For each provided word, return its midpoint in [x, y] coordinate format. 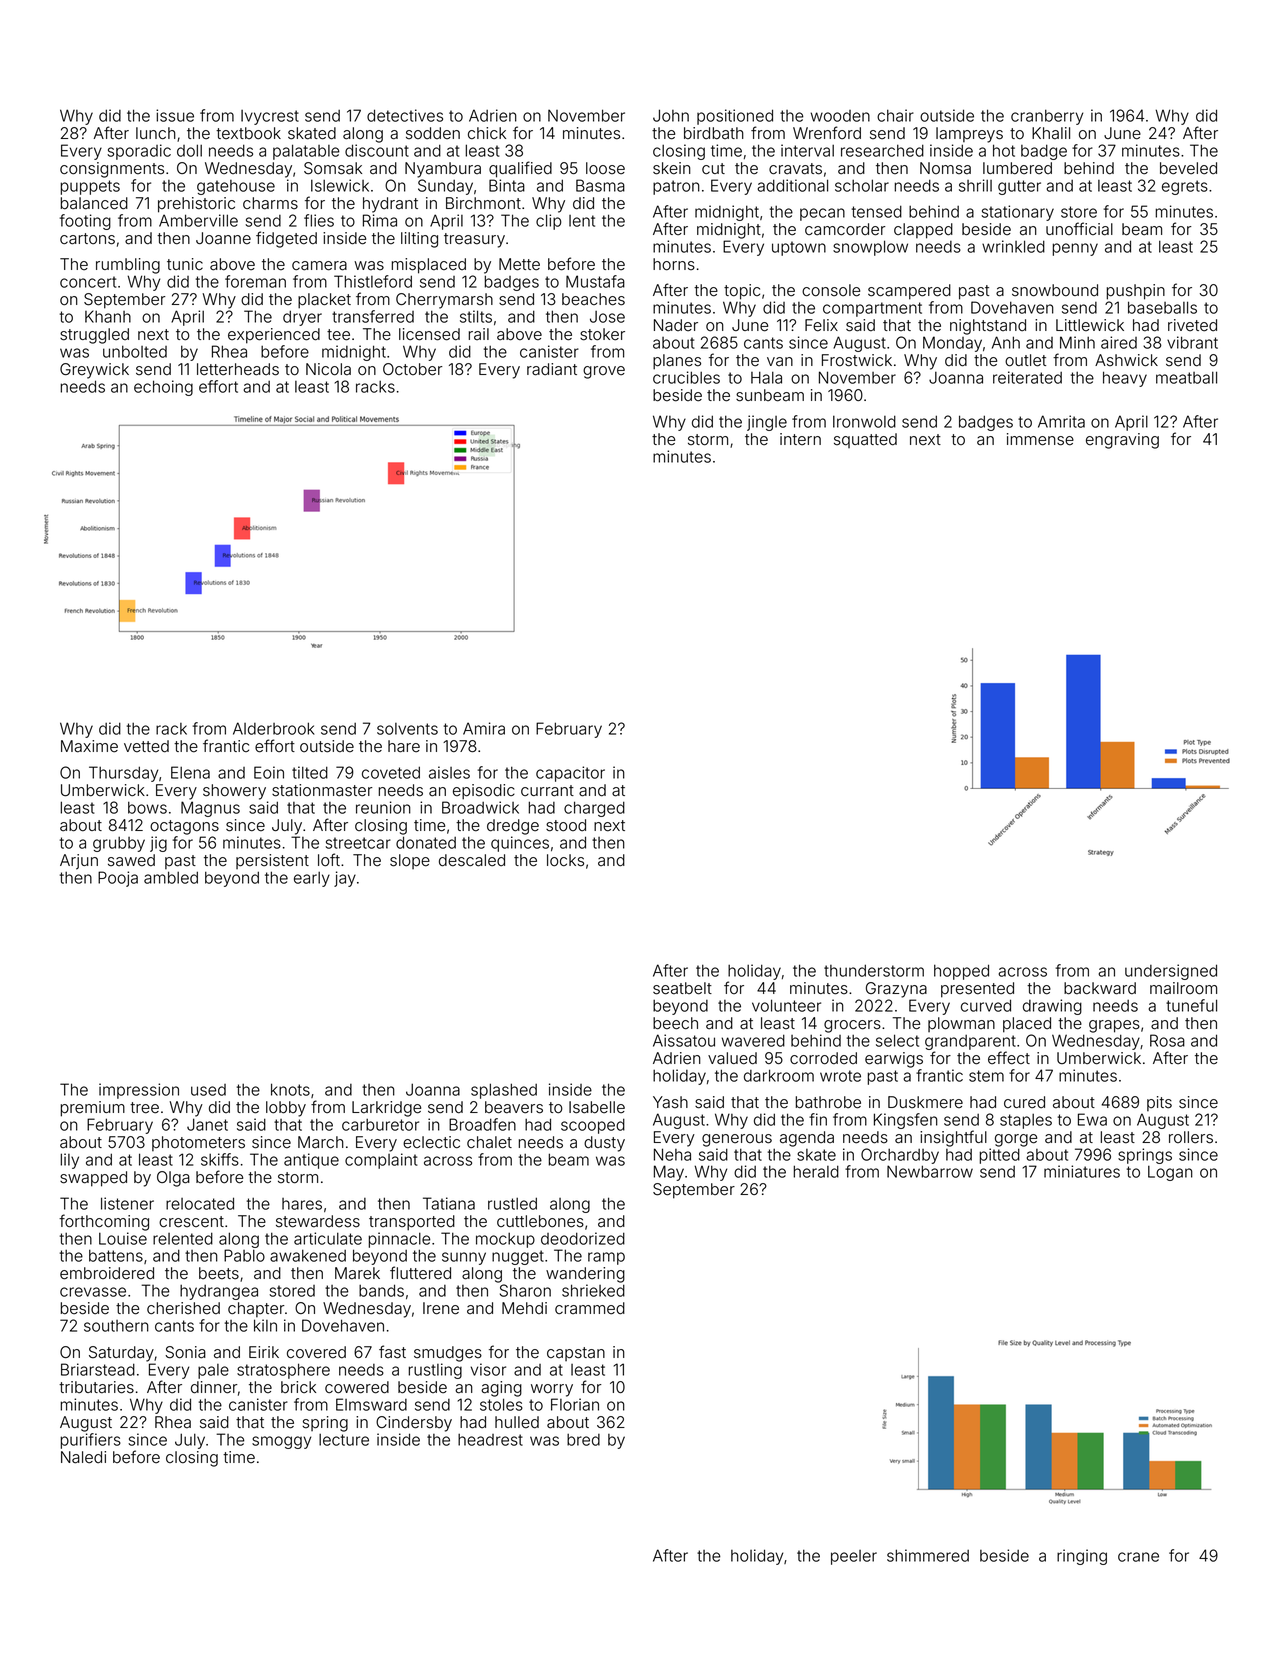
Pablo [244, 1255]
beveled [1188, 168]
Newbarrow [930, 1171]
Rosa [1167, 1040]
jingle [767, 423]
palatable [306, 152]
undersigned [1171, 972]
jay [345, 879]
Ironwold [864, 421]
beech [675, 1023]
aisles [449, 772]
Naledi [83, 1457]
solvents [407, 729]
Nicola [328, 369]
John [671, 115]
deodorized [583, 1238]
